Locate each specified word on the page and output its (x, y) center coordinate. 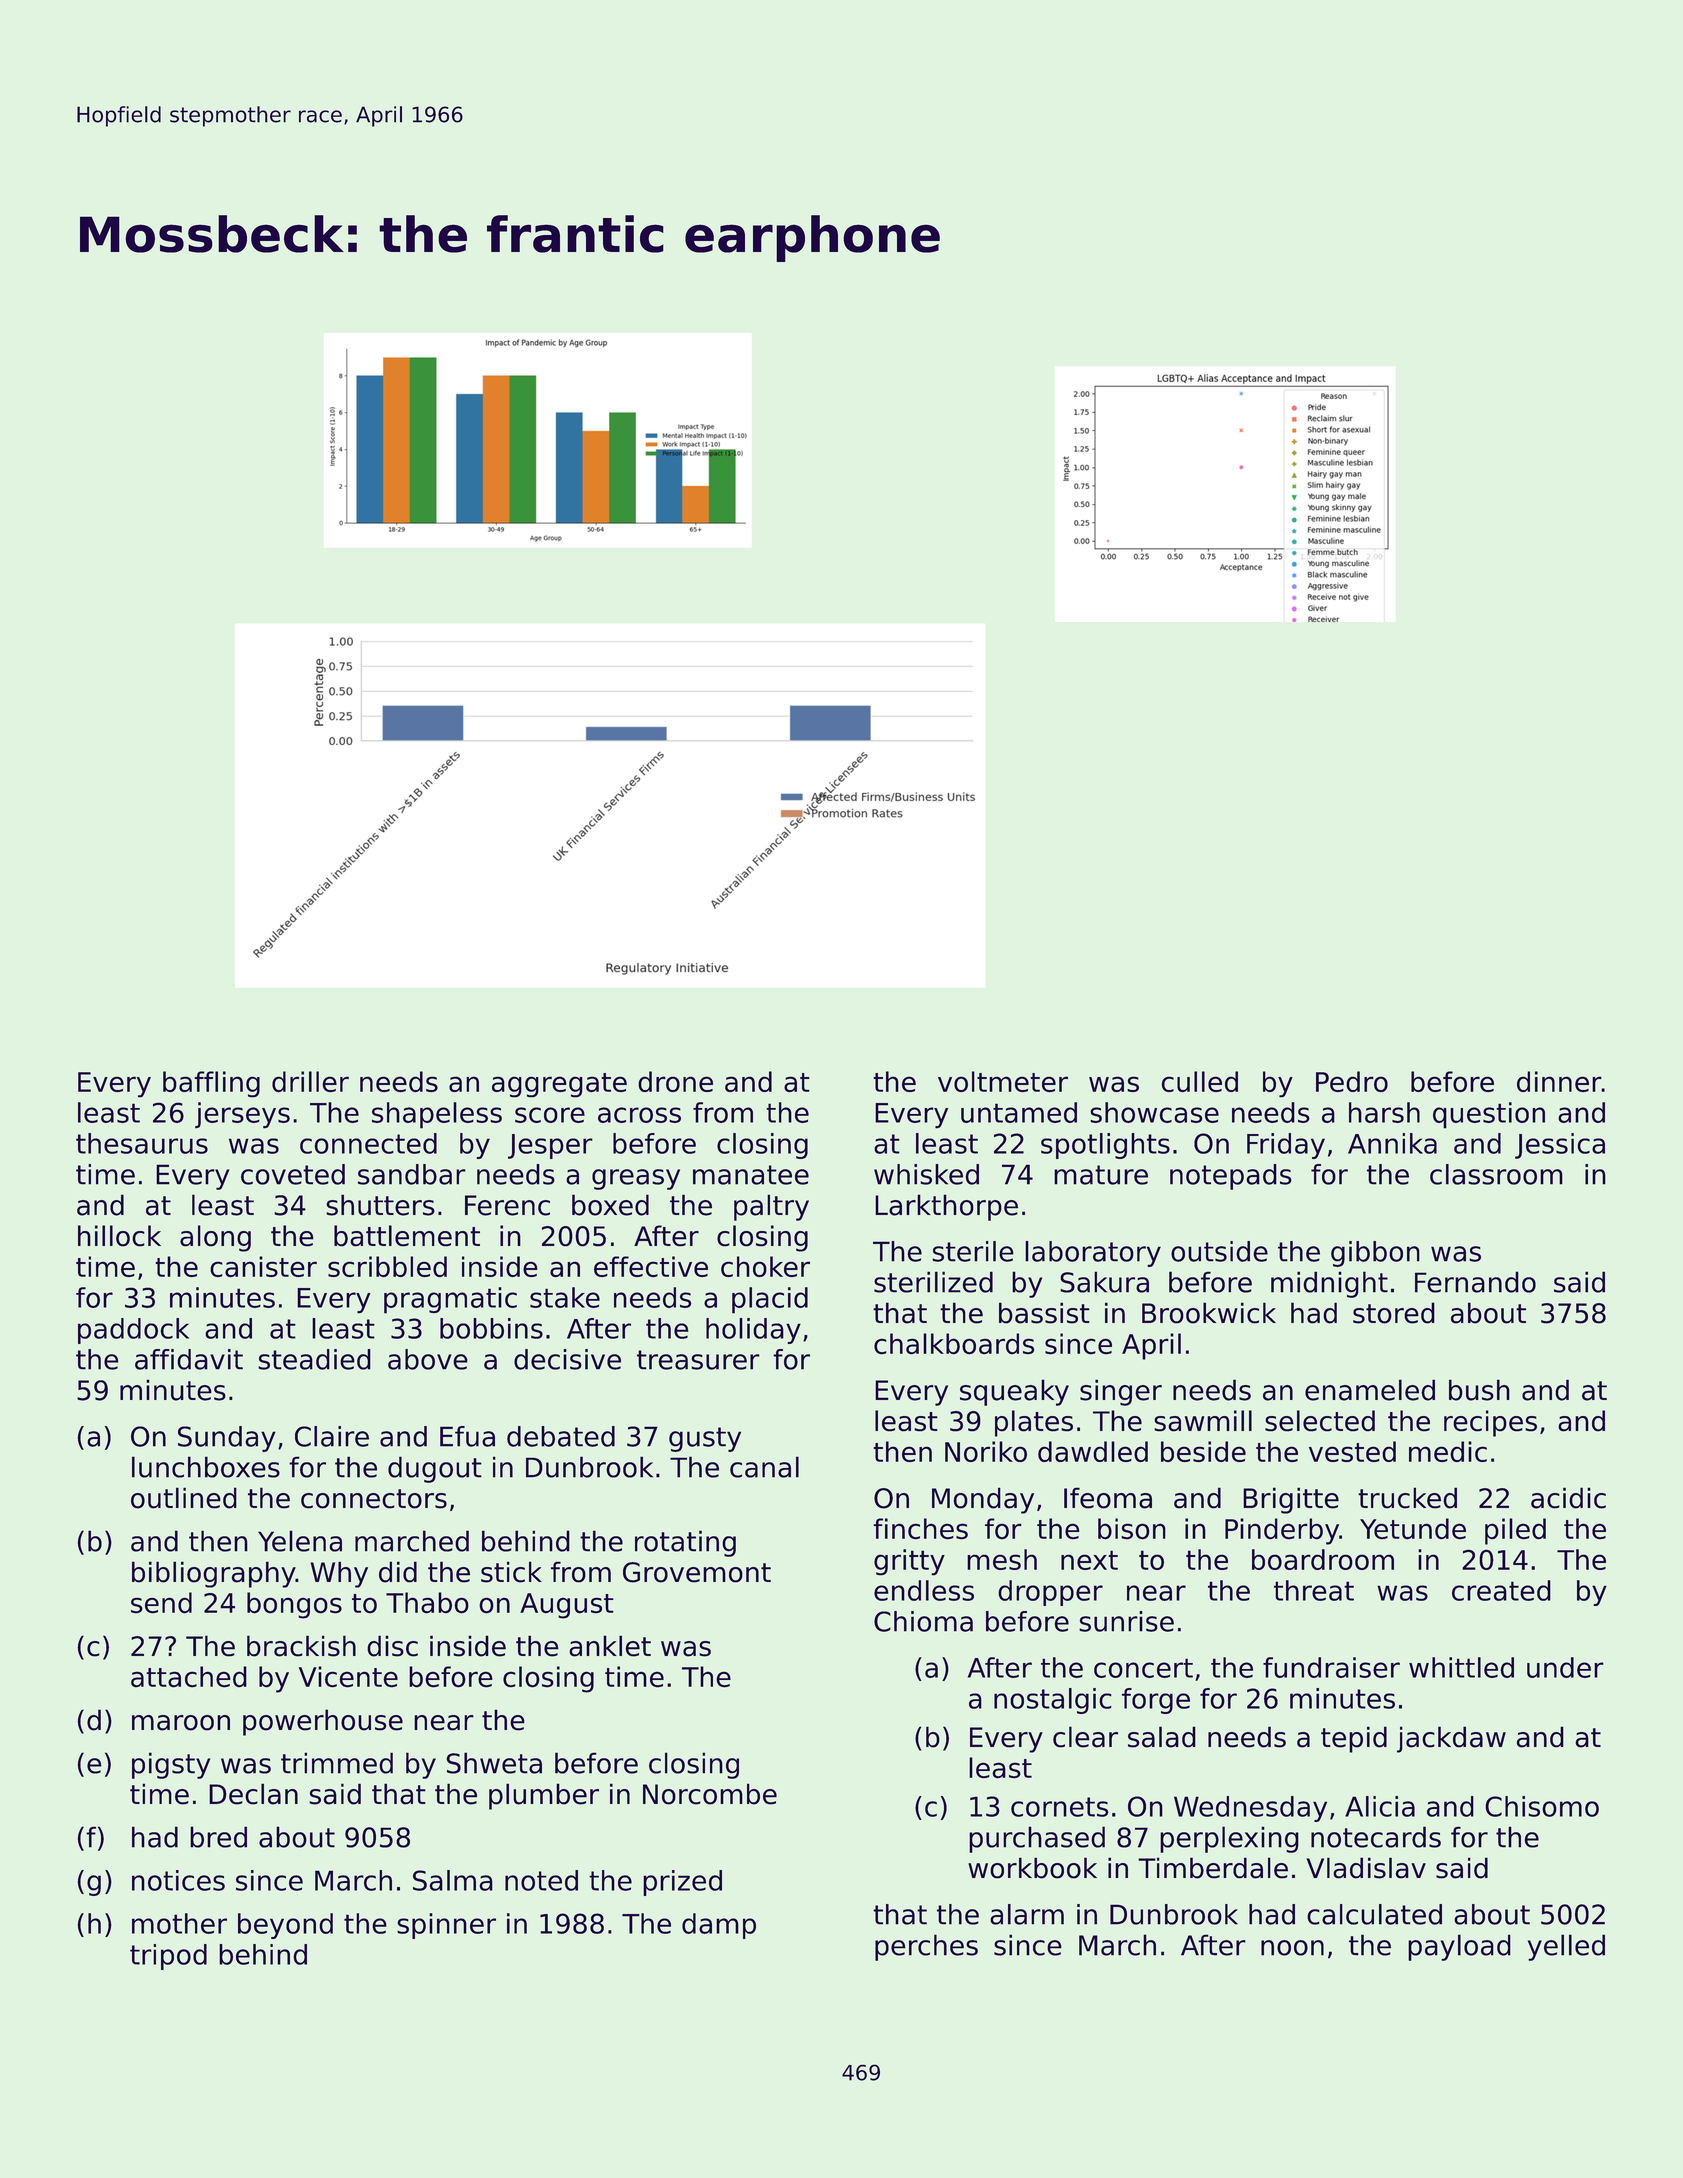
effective (651, 1266)
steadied (314, 1359)
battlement (407, 1236)
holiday (753, 1331)
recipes (1490, 1423)
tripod (168, 1957)
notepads (1231, 1177)
